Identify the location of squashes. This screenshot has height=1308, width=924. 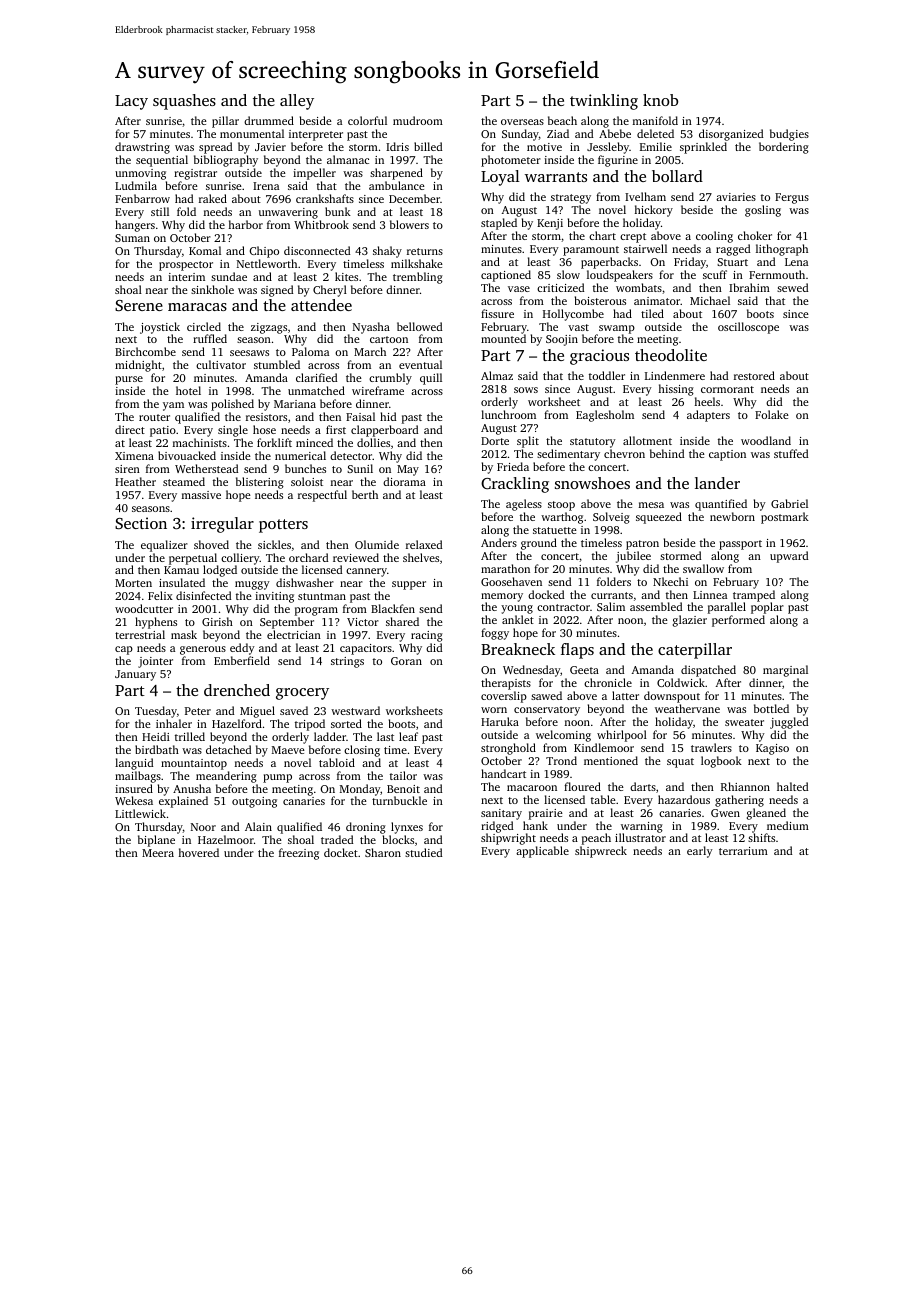
(184, 102).
